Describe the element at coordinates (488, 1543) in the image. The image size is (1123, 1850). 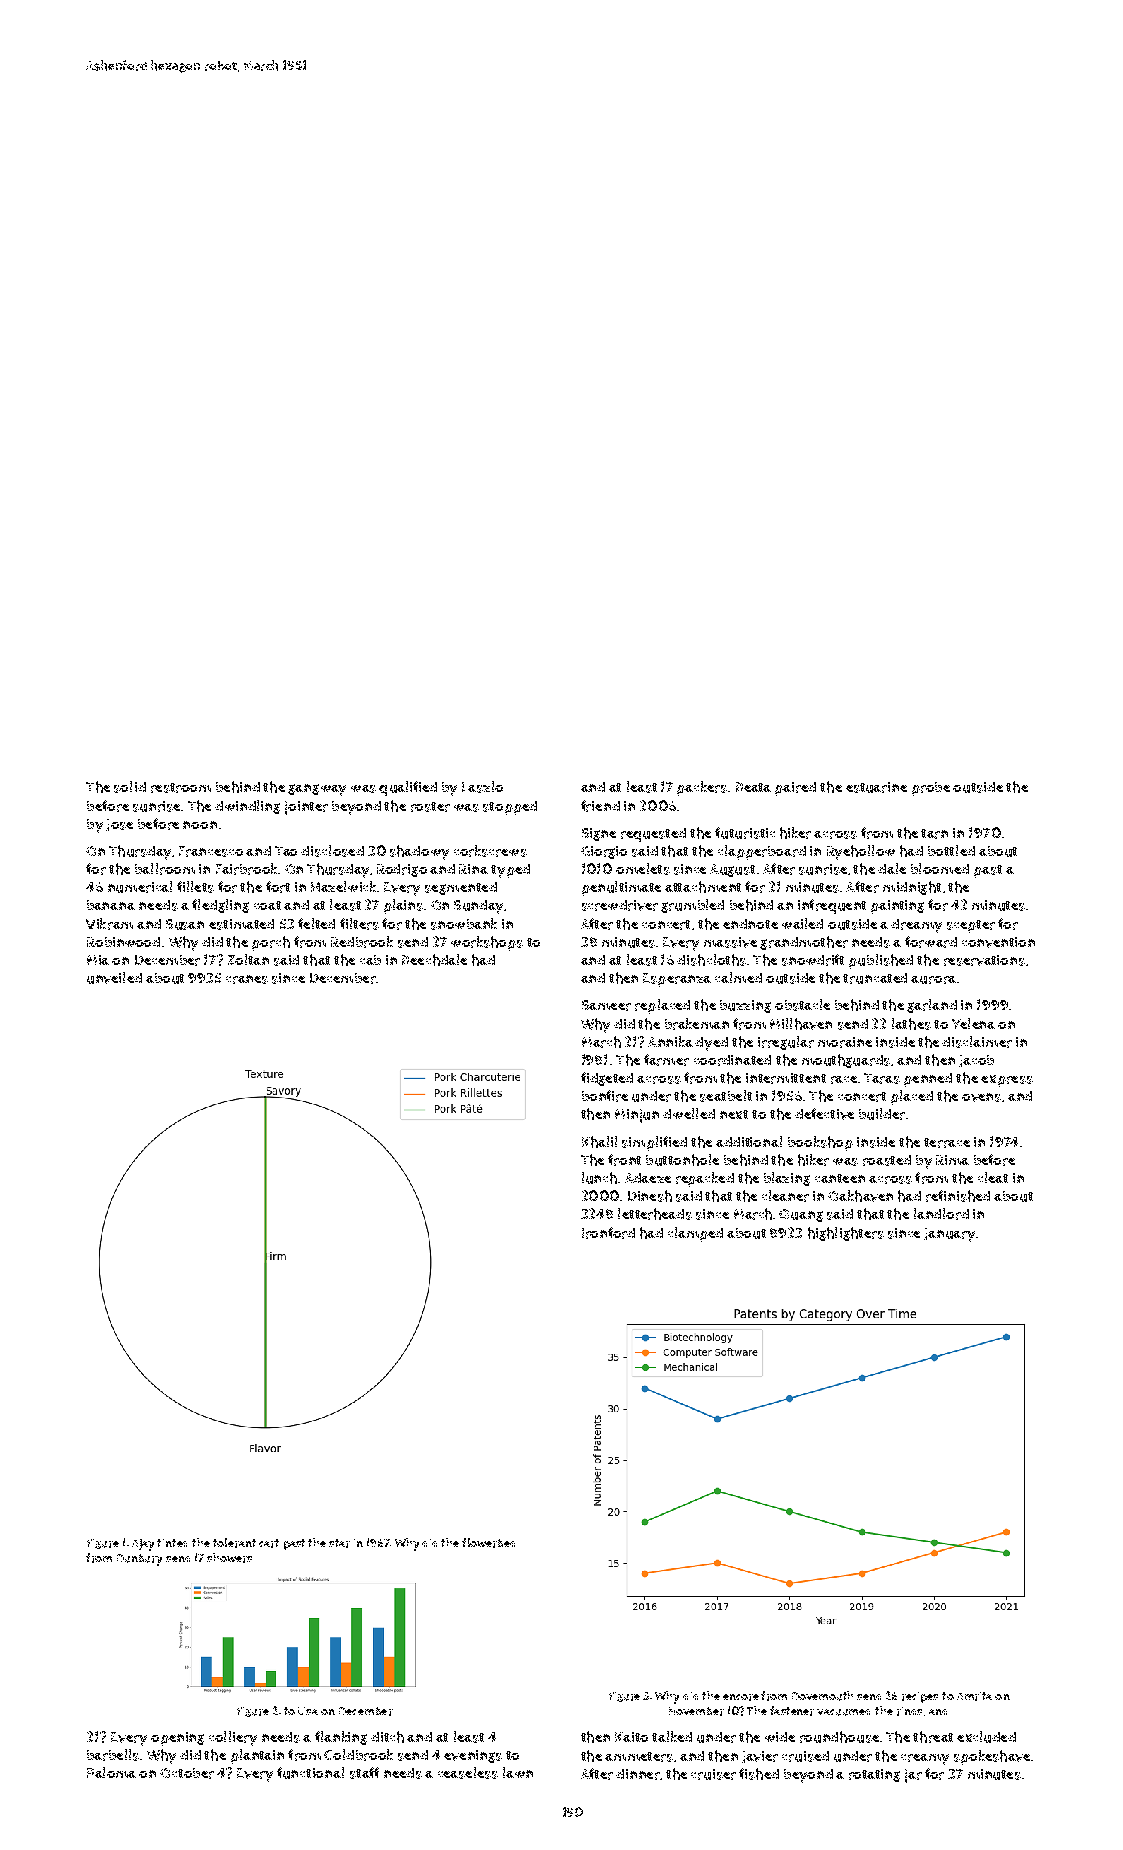
I see `flowerbed` at that location.
